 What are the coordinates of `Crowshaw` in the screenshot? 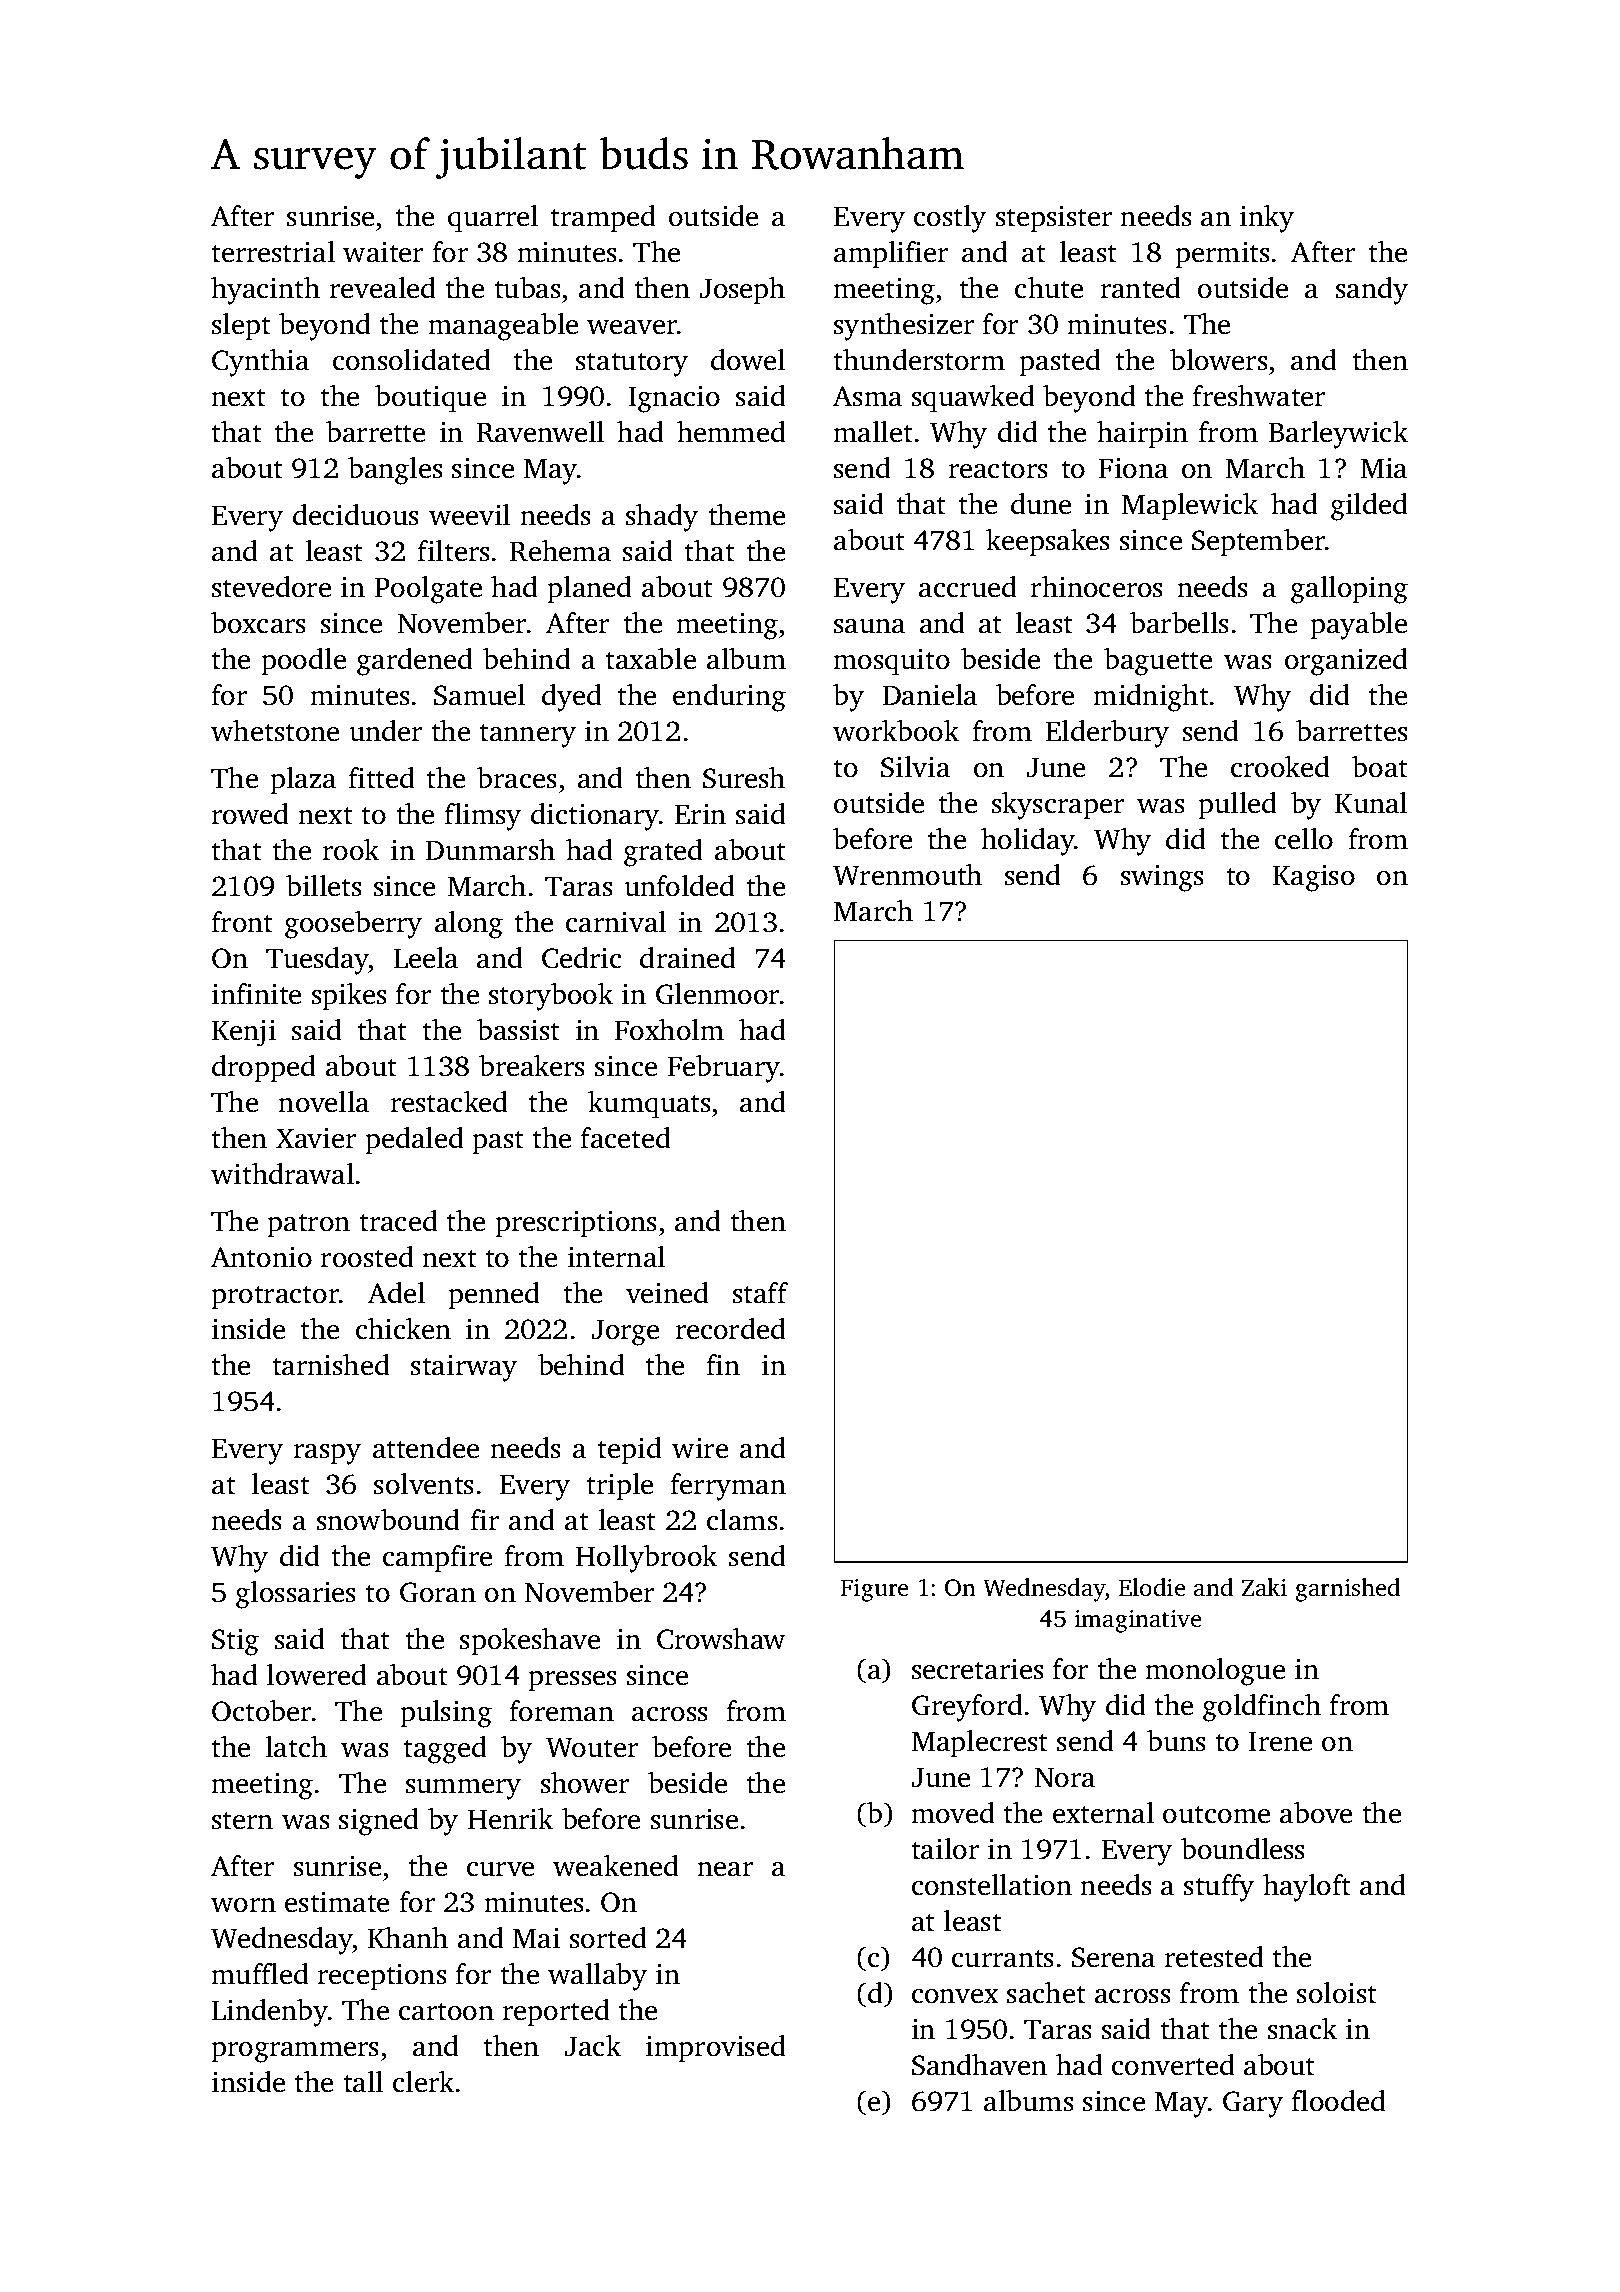 It's located at (721, 1639).
